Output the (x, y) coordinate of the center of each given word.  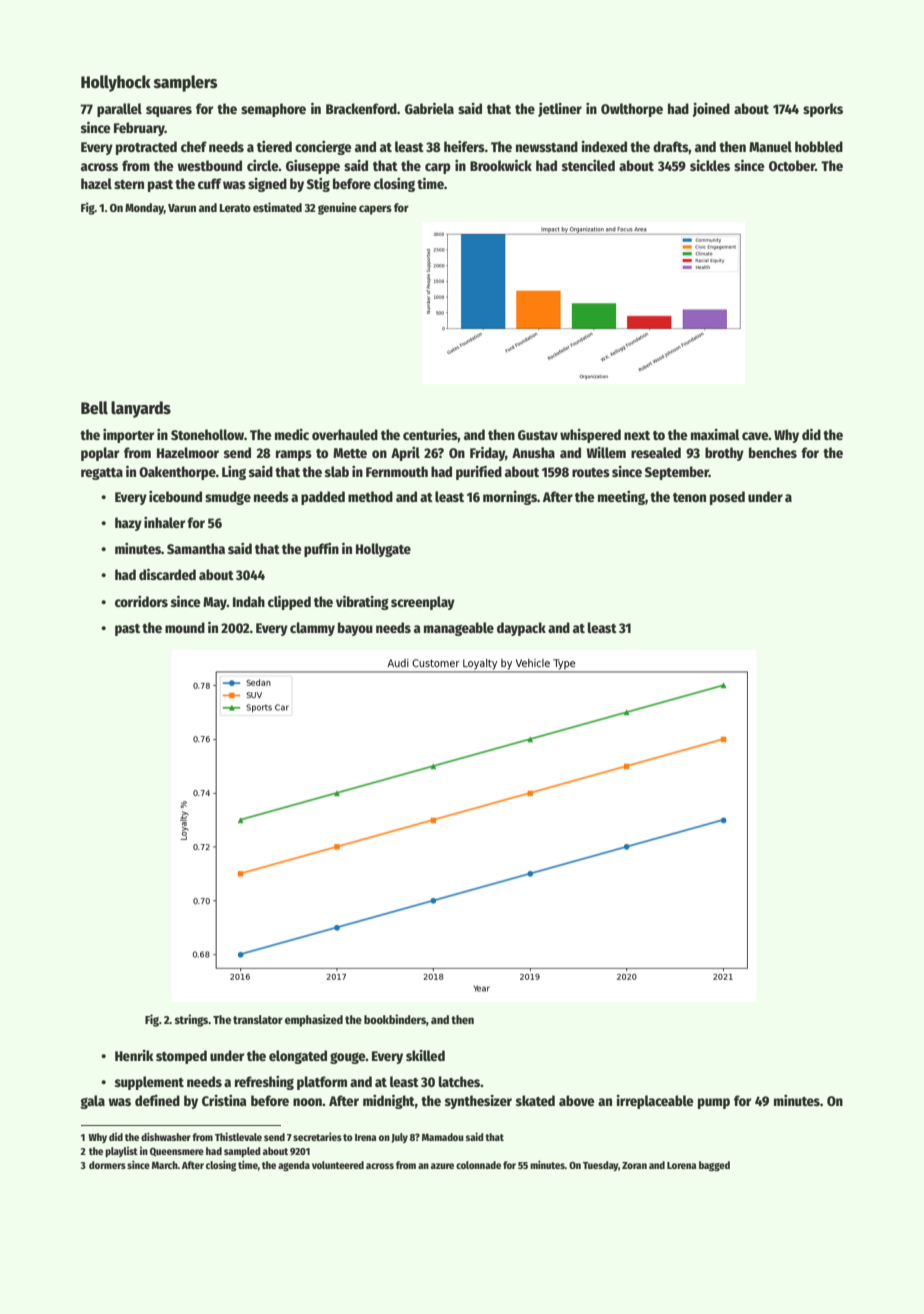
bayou (355, 629)
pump (714, 1103)
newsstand (547, 146)
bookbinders (395, 1019)
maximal (715, 434)
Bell (94, 408)
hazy (128, 524)
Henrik (134, 1055)
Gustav (538, 435)
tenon (689, 497)
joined (711, 110)
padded (323, 498)
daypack (521, 629)
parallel (119, 110)
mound (185, 627)
